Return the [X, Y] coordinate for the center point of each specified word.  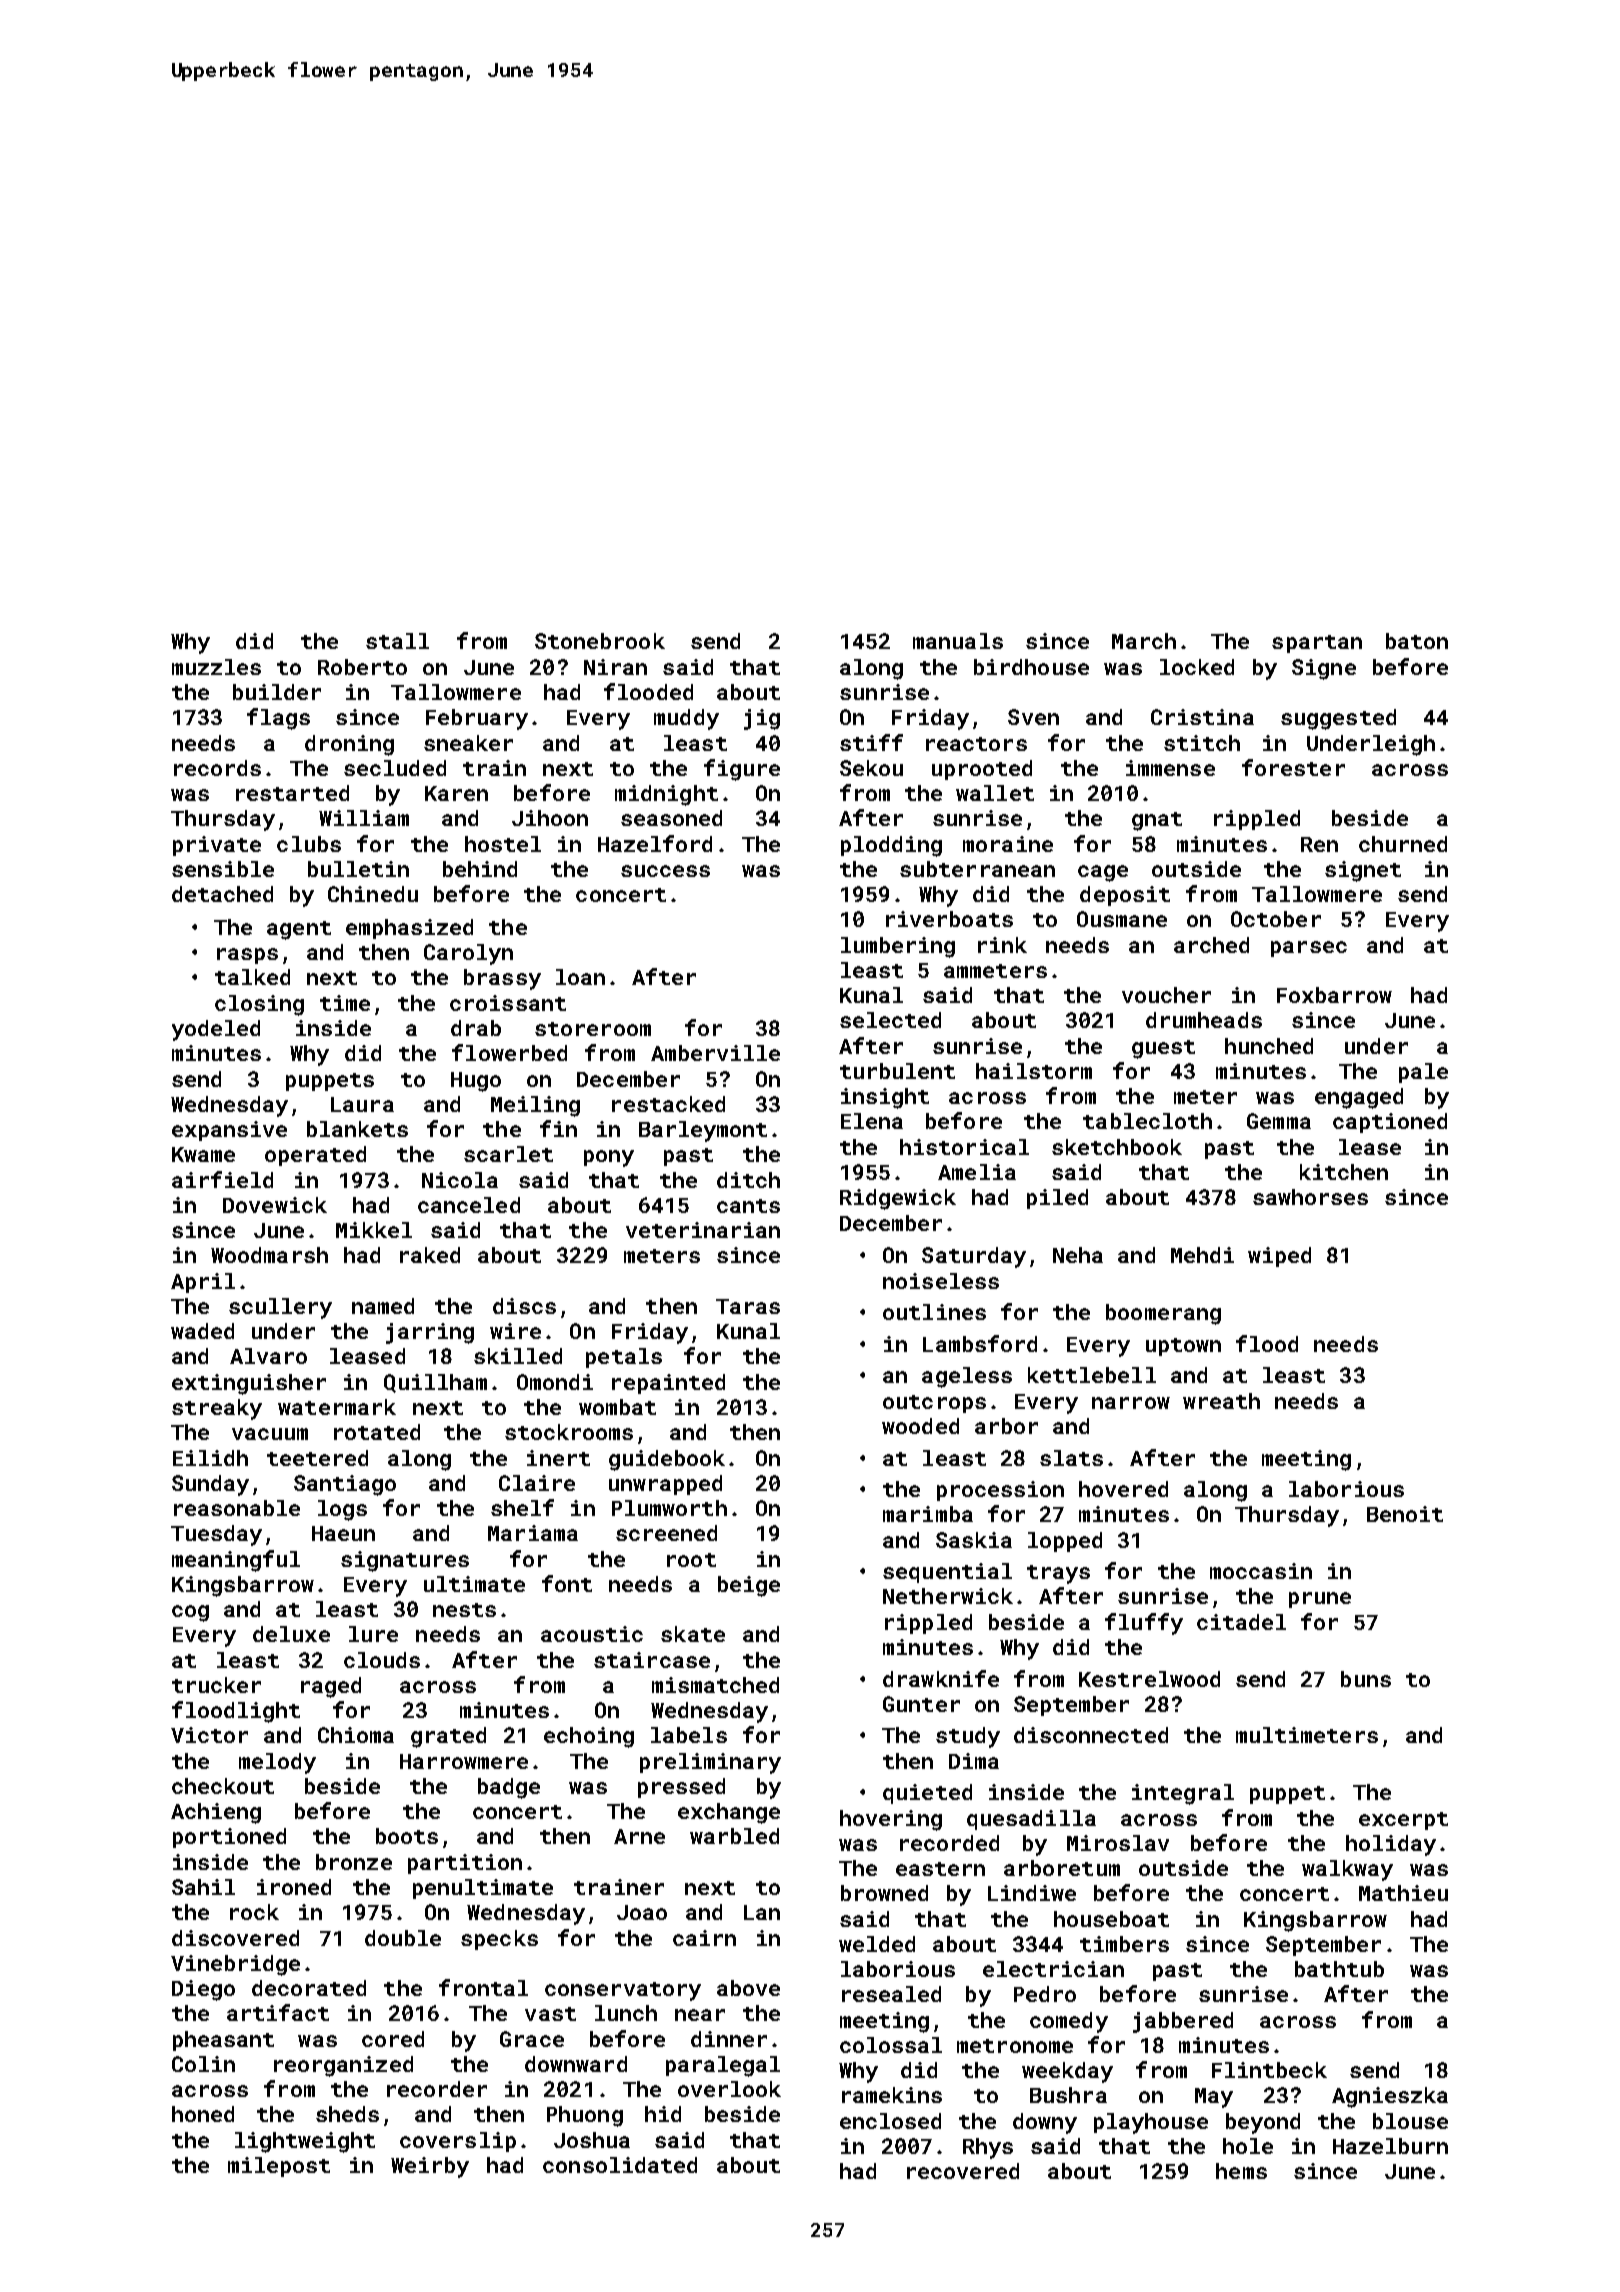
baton [1417, 641]
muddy [686, 719]
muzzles [216, 667]
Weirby [430, 2167]
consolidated [620, 2165]
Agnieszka [1390, 2097]
